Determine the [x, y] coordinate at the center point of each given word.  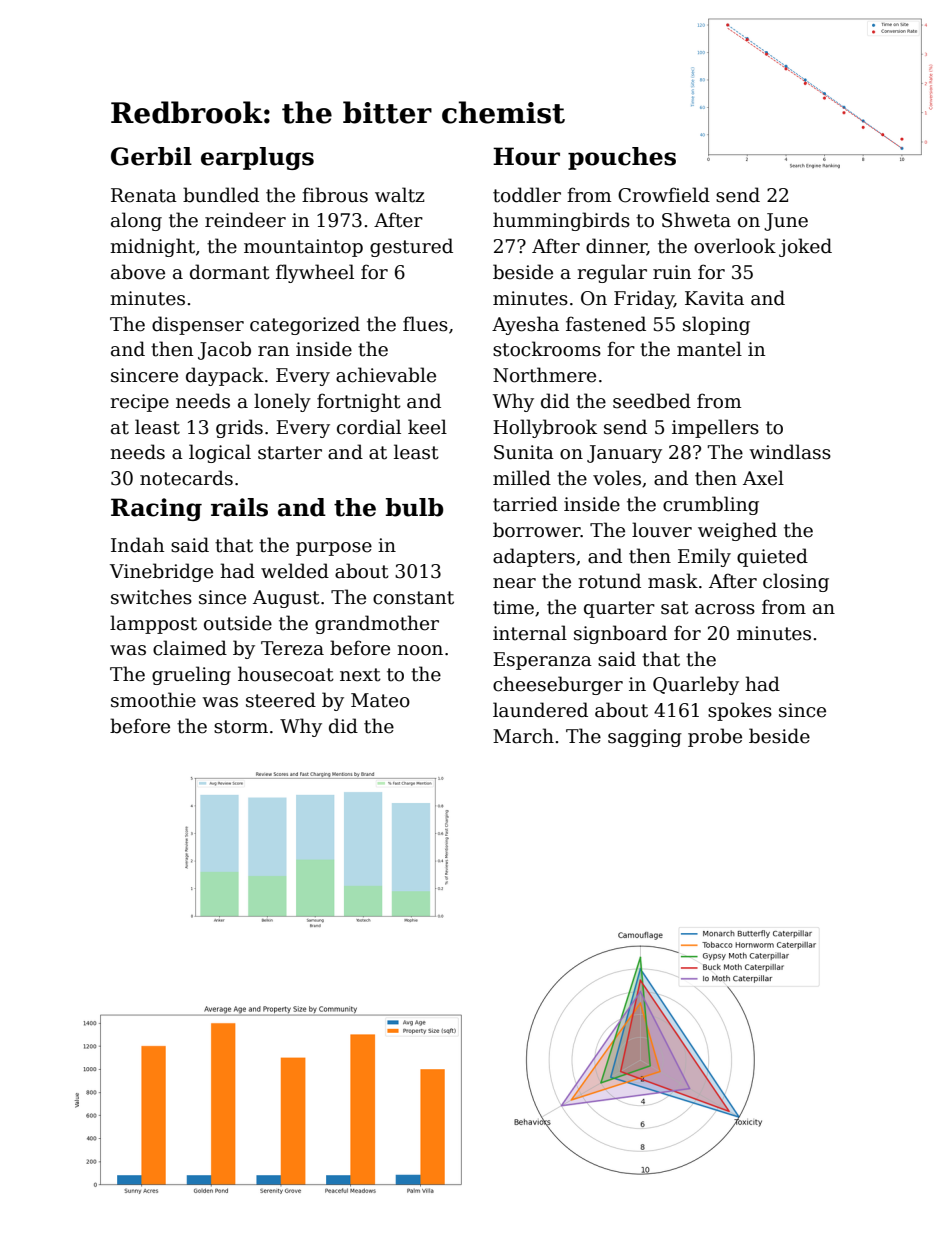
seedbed [652, 401]
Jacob [224, 350]
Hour [526, 156]
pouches [622, 158]
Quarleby [696, 685]
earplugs [257, 158]
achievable [386, 375]
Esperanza [542, 661]
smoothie [153, 700]
